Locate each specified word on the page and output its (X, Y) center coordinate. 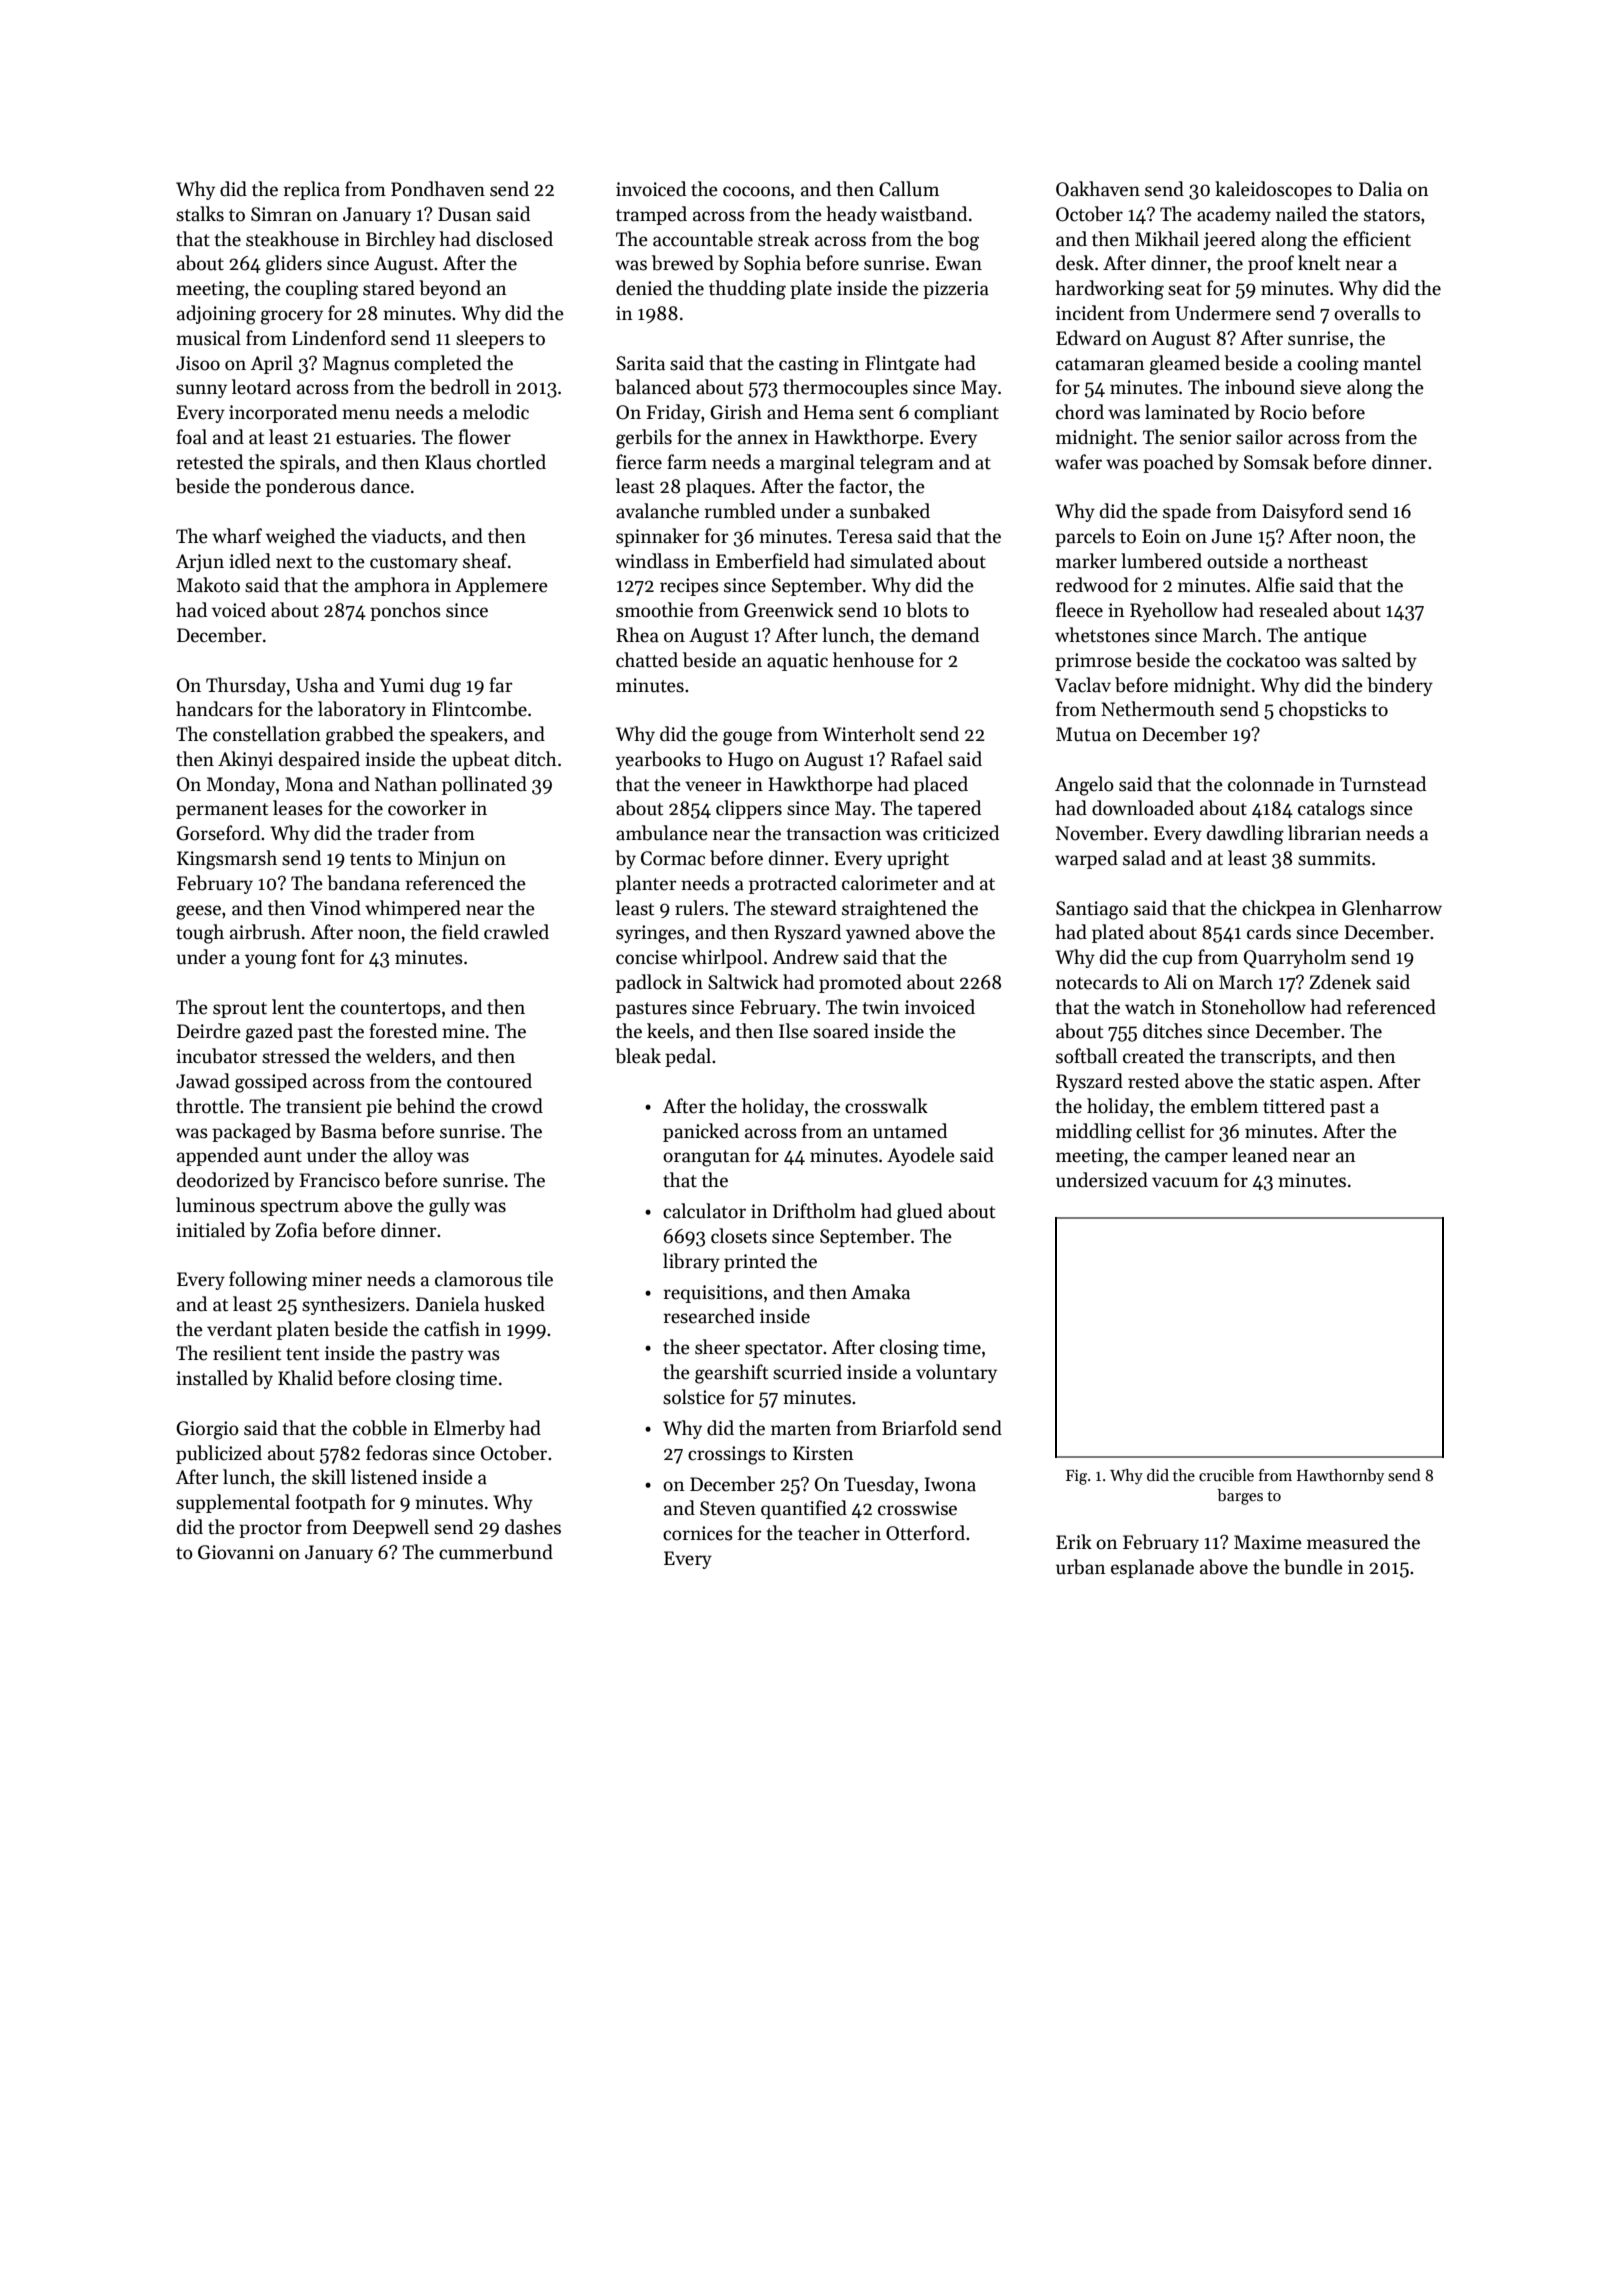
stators (1392, 215)
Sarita (640, 363)
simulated (891, 561)
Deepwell (391, 1528)
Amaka (880, 1292)
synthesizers (353, 1305)
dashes (533, 1527)
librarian (1324, 833)
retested (209, 462)
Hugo (750, 761)
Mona (309, 784)
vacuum (1185, 1182)
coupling (322, 290)
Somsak (1276, 462)
